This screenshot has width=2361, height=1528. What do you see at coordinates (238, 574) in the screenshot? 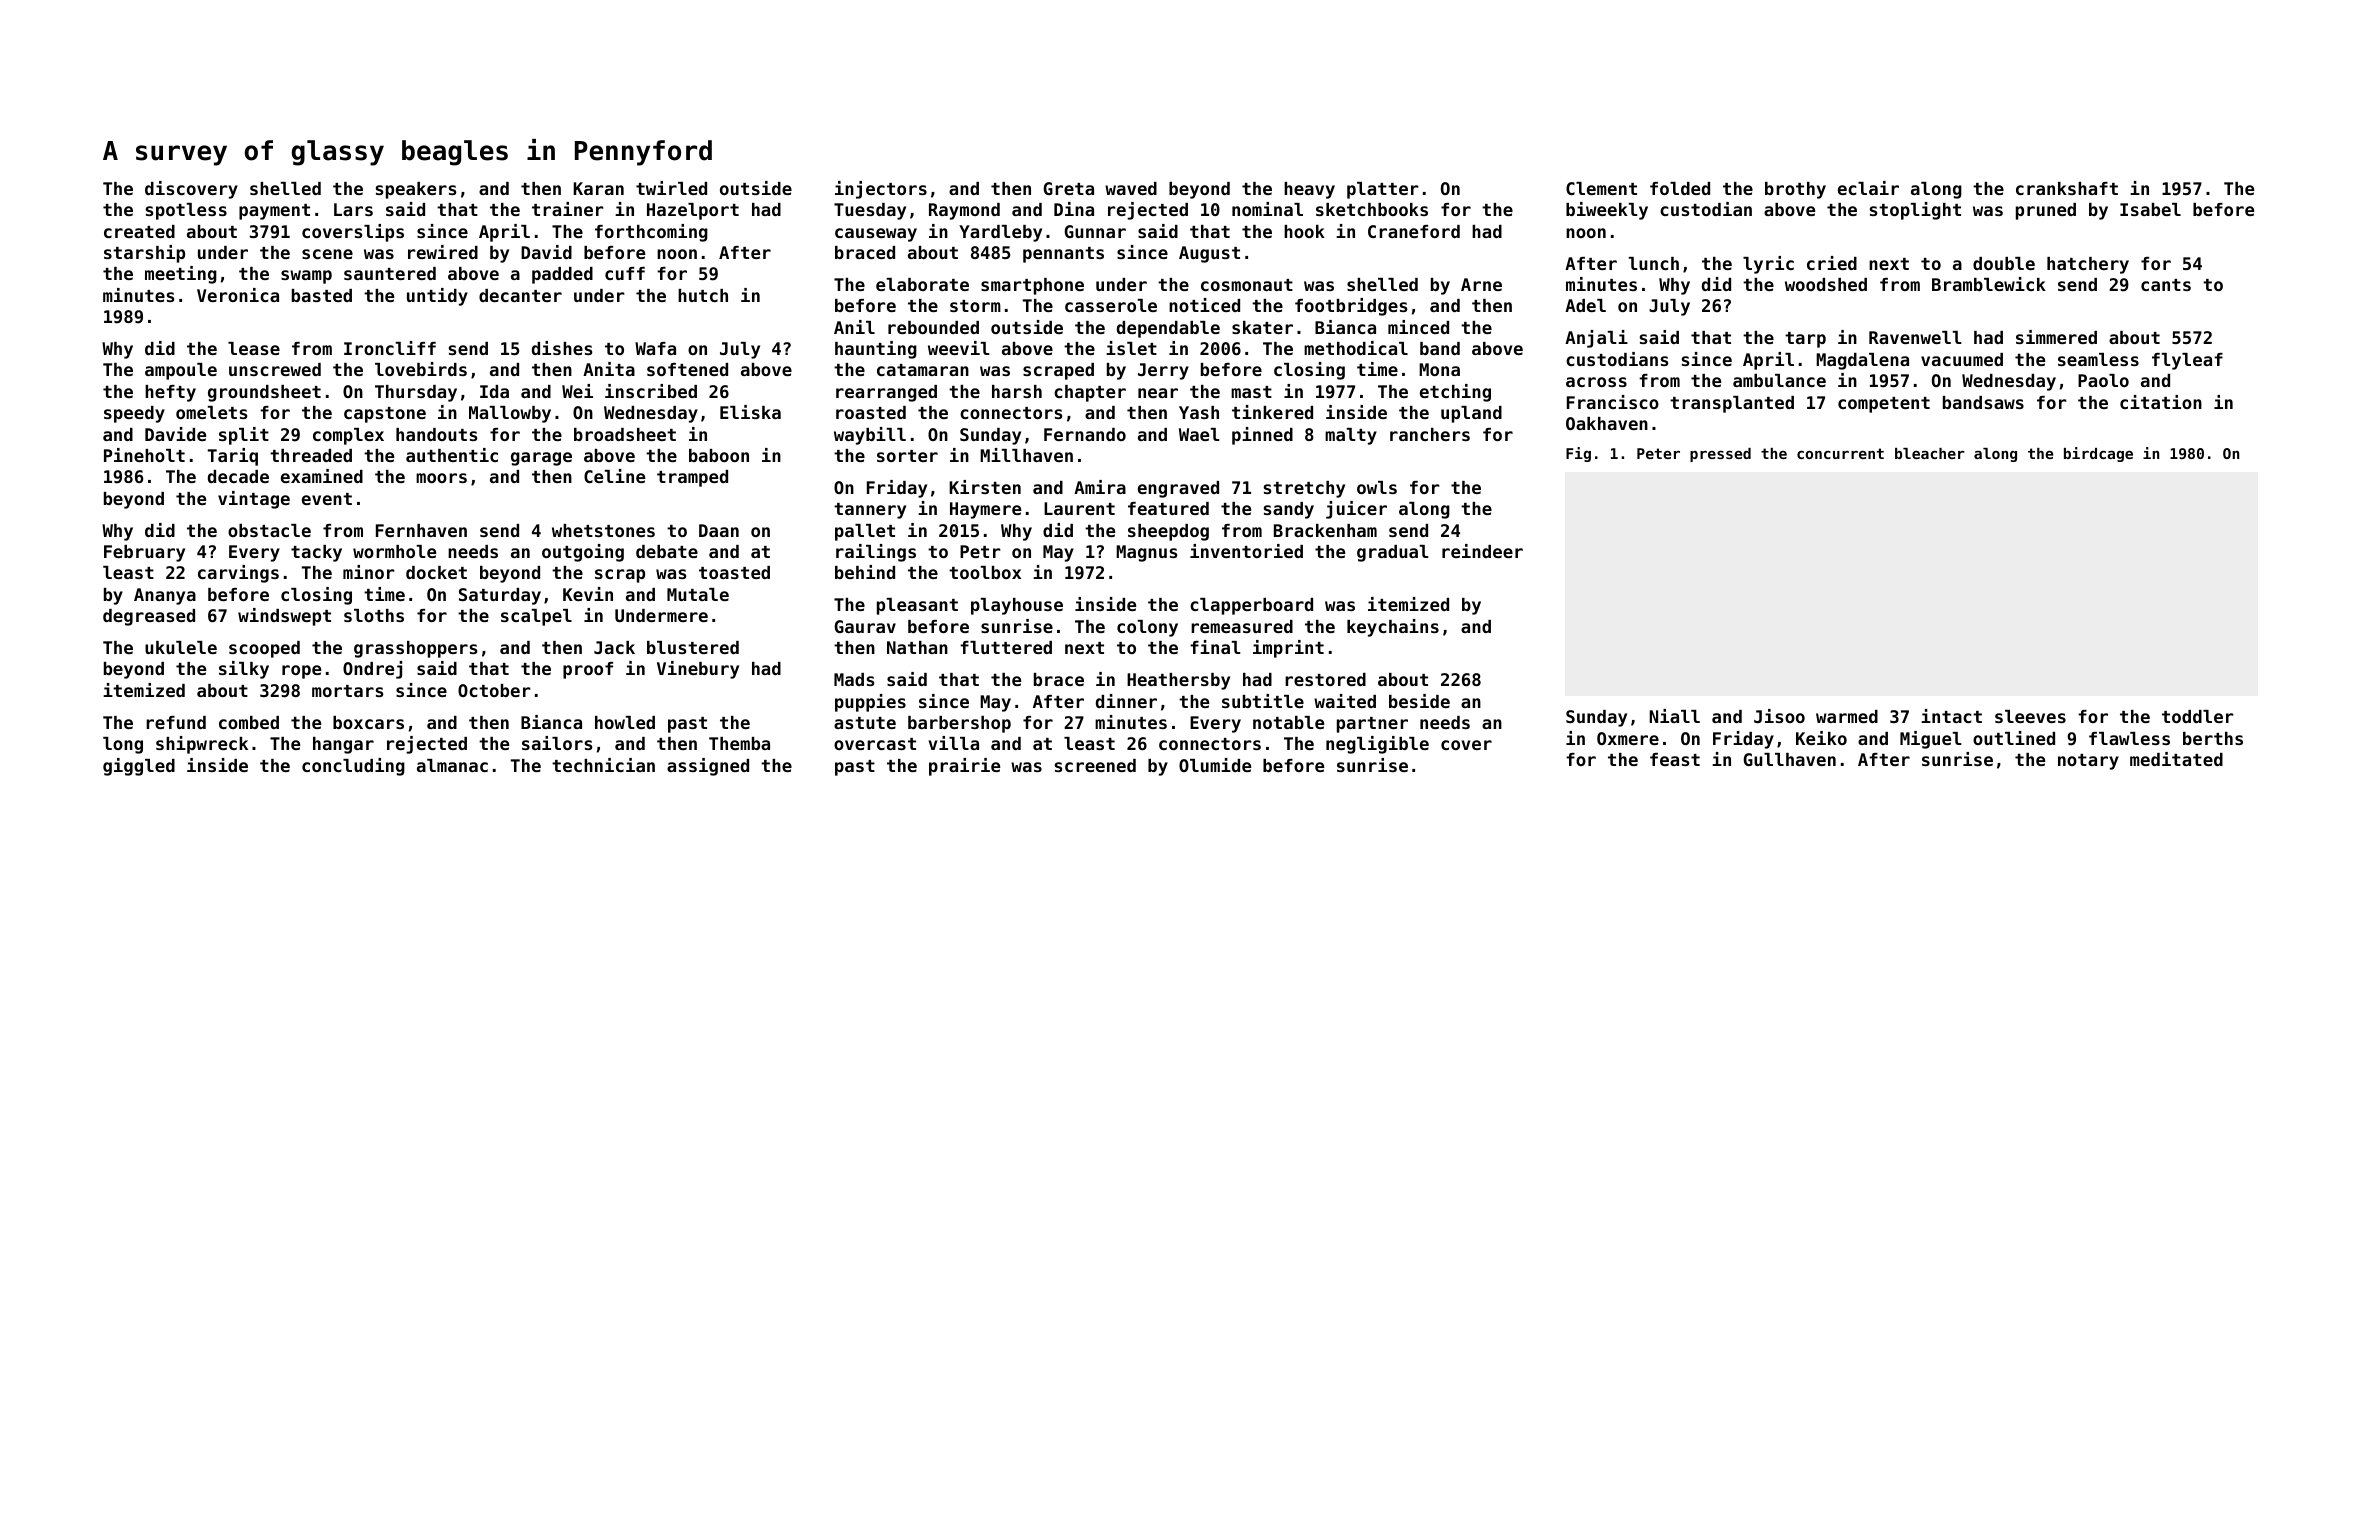
I see `carvings` at bounding box center [238, 574].
